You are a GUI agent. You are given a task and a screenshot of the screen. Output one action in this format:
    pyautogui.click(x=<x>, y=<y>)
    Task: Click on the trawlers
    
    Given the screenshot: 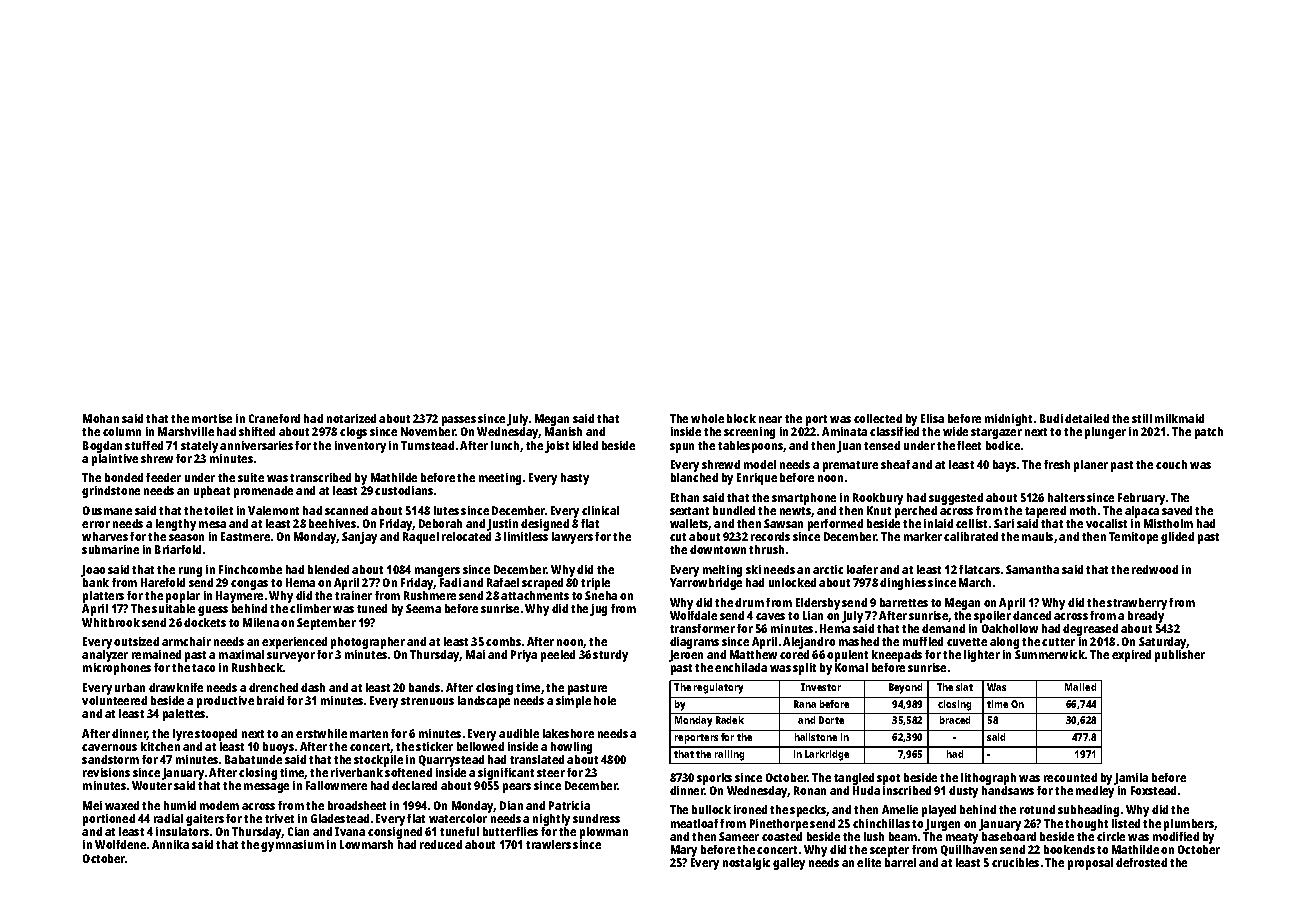 What is the action you would take?
    pyautogui.click(x=548, y=844)
